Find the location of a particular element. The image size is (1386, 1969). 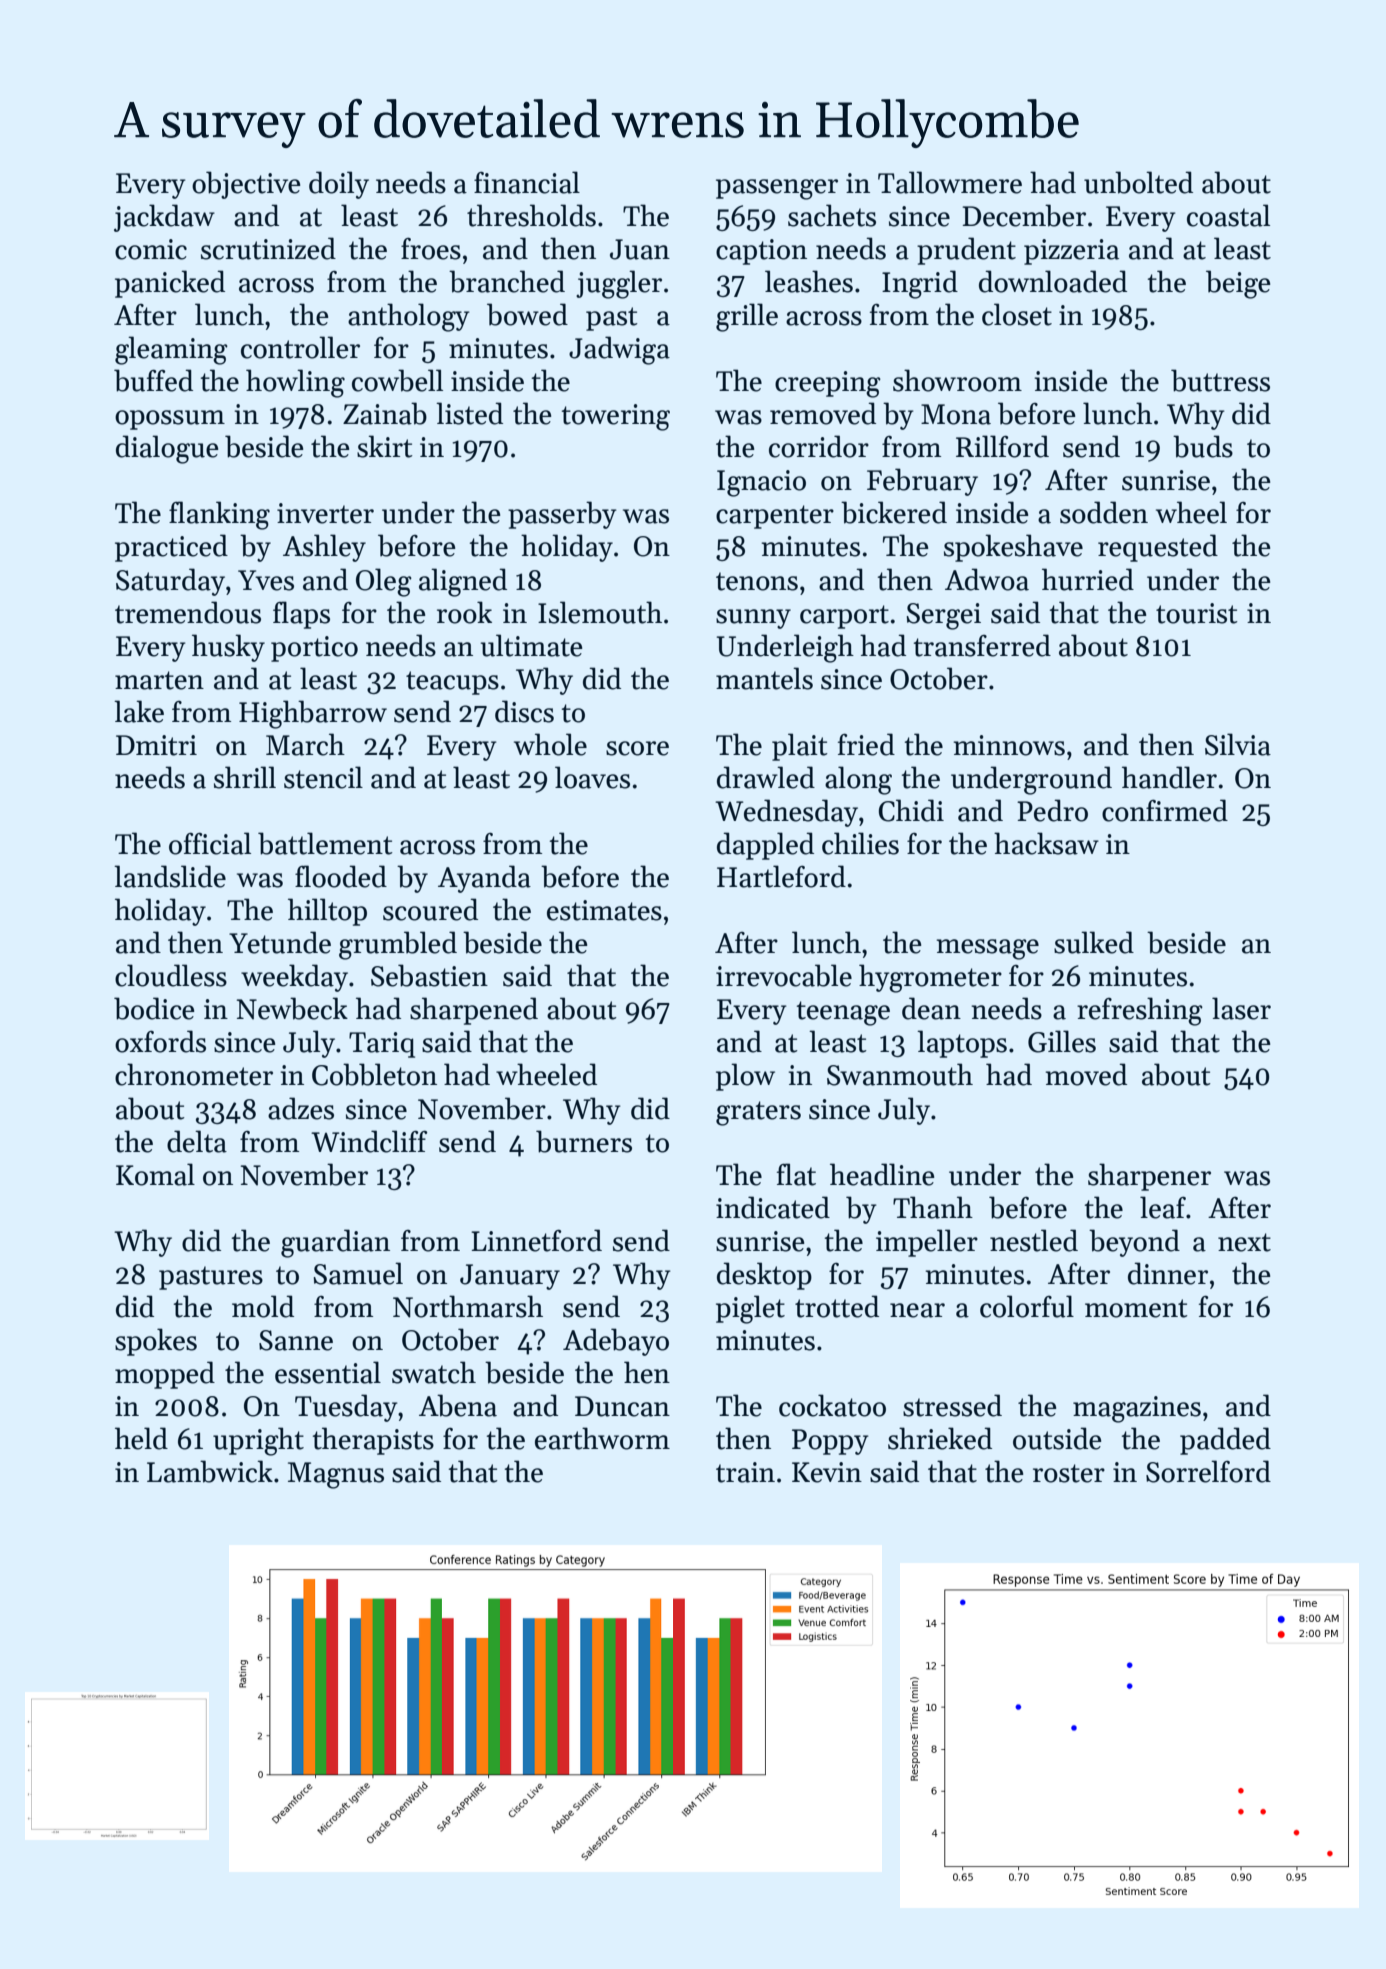

tremendous is located at coordinates (188, 612).
